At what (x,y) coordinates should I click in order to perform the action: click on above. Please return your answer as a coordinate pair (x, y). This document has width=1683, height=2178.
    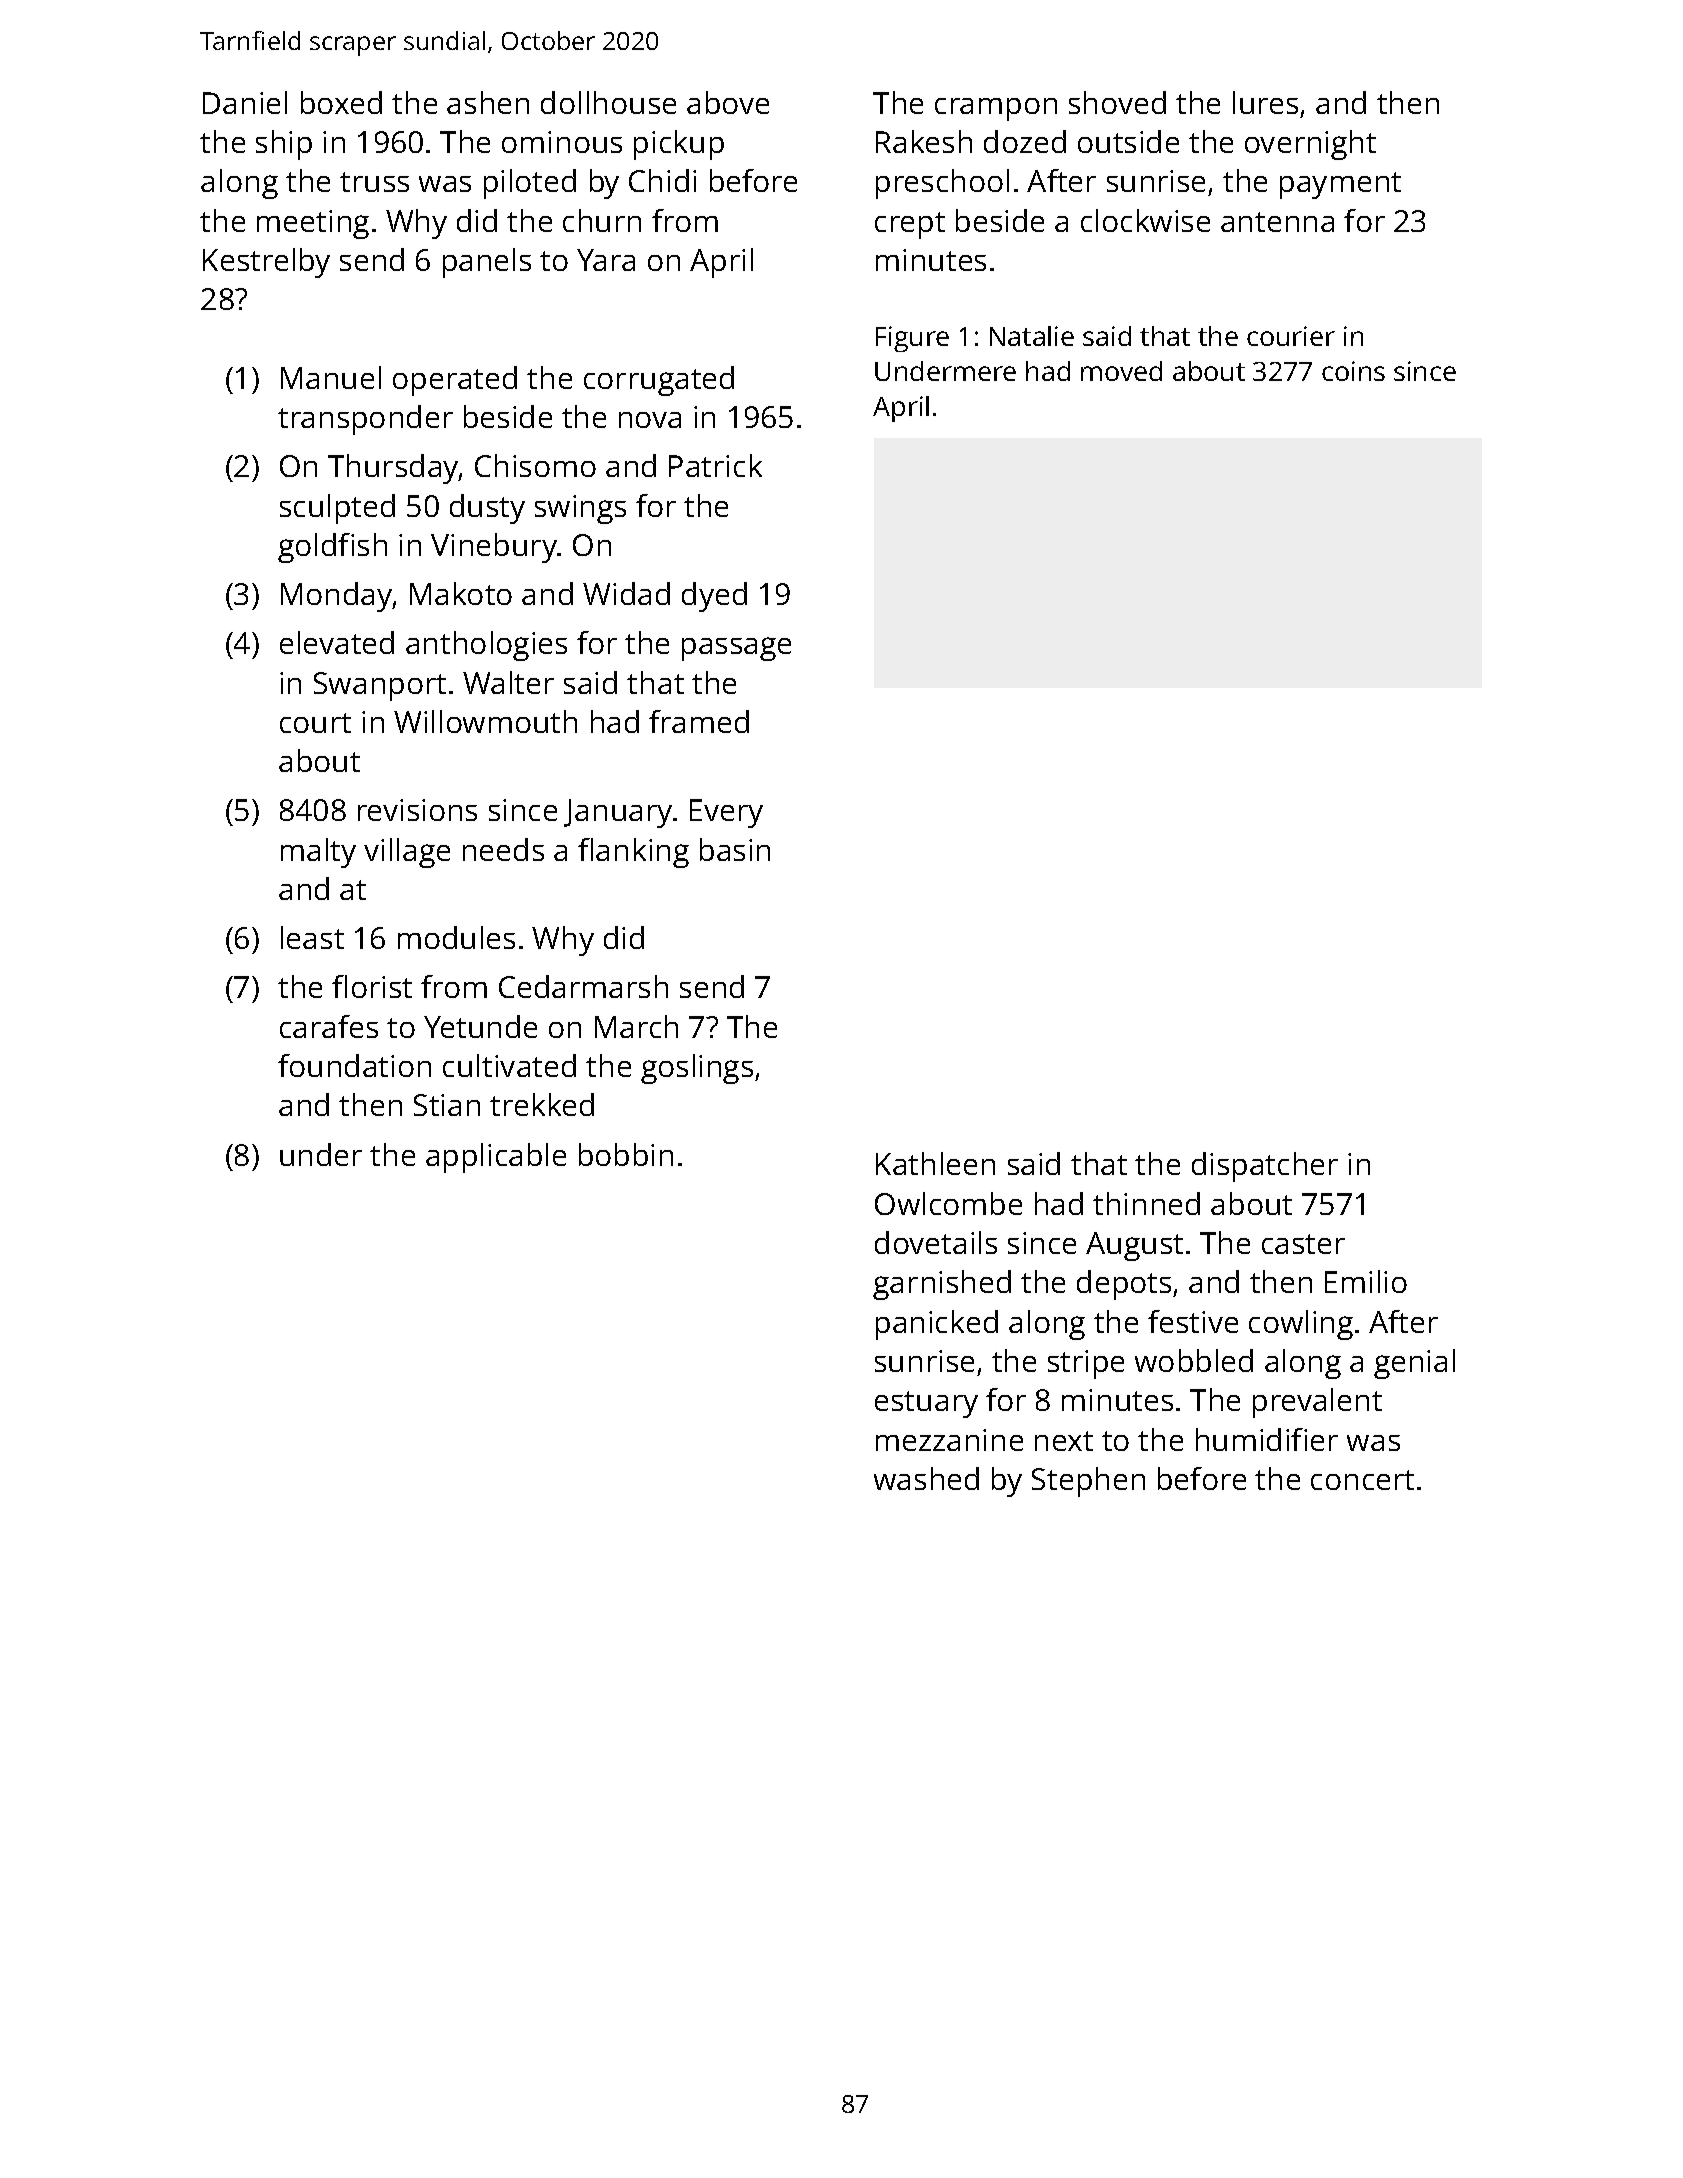
    Looking at the image, I should click on (728, 102).
